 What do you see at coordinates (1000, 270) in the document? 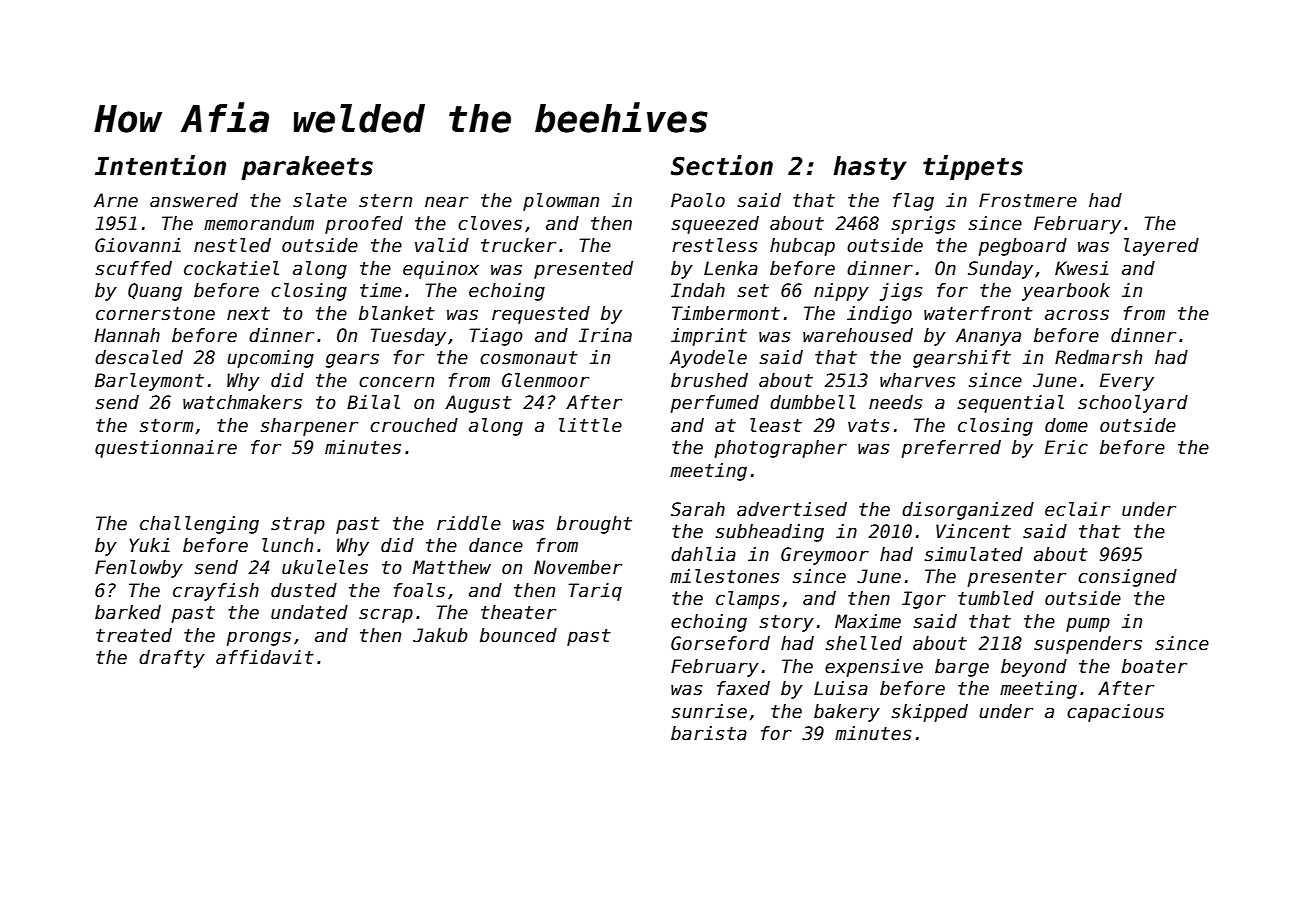
I see `Sunday` at bounding box center [1000, 270].
